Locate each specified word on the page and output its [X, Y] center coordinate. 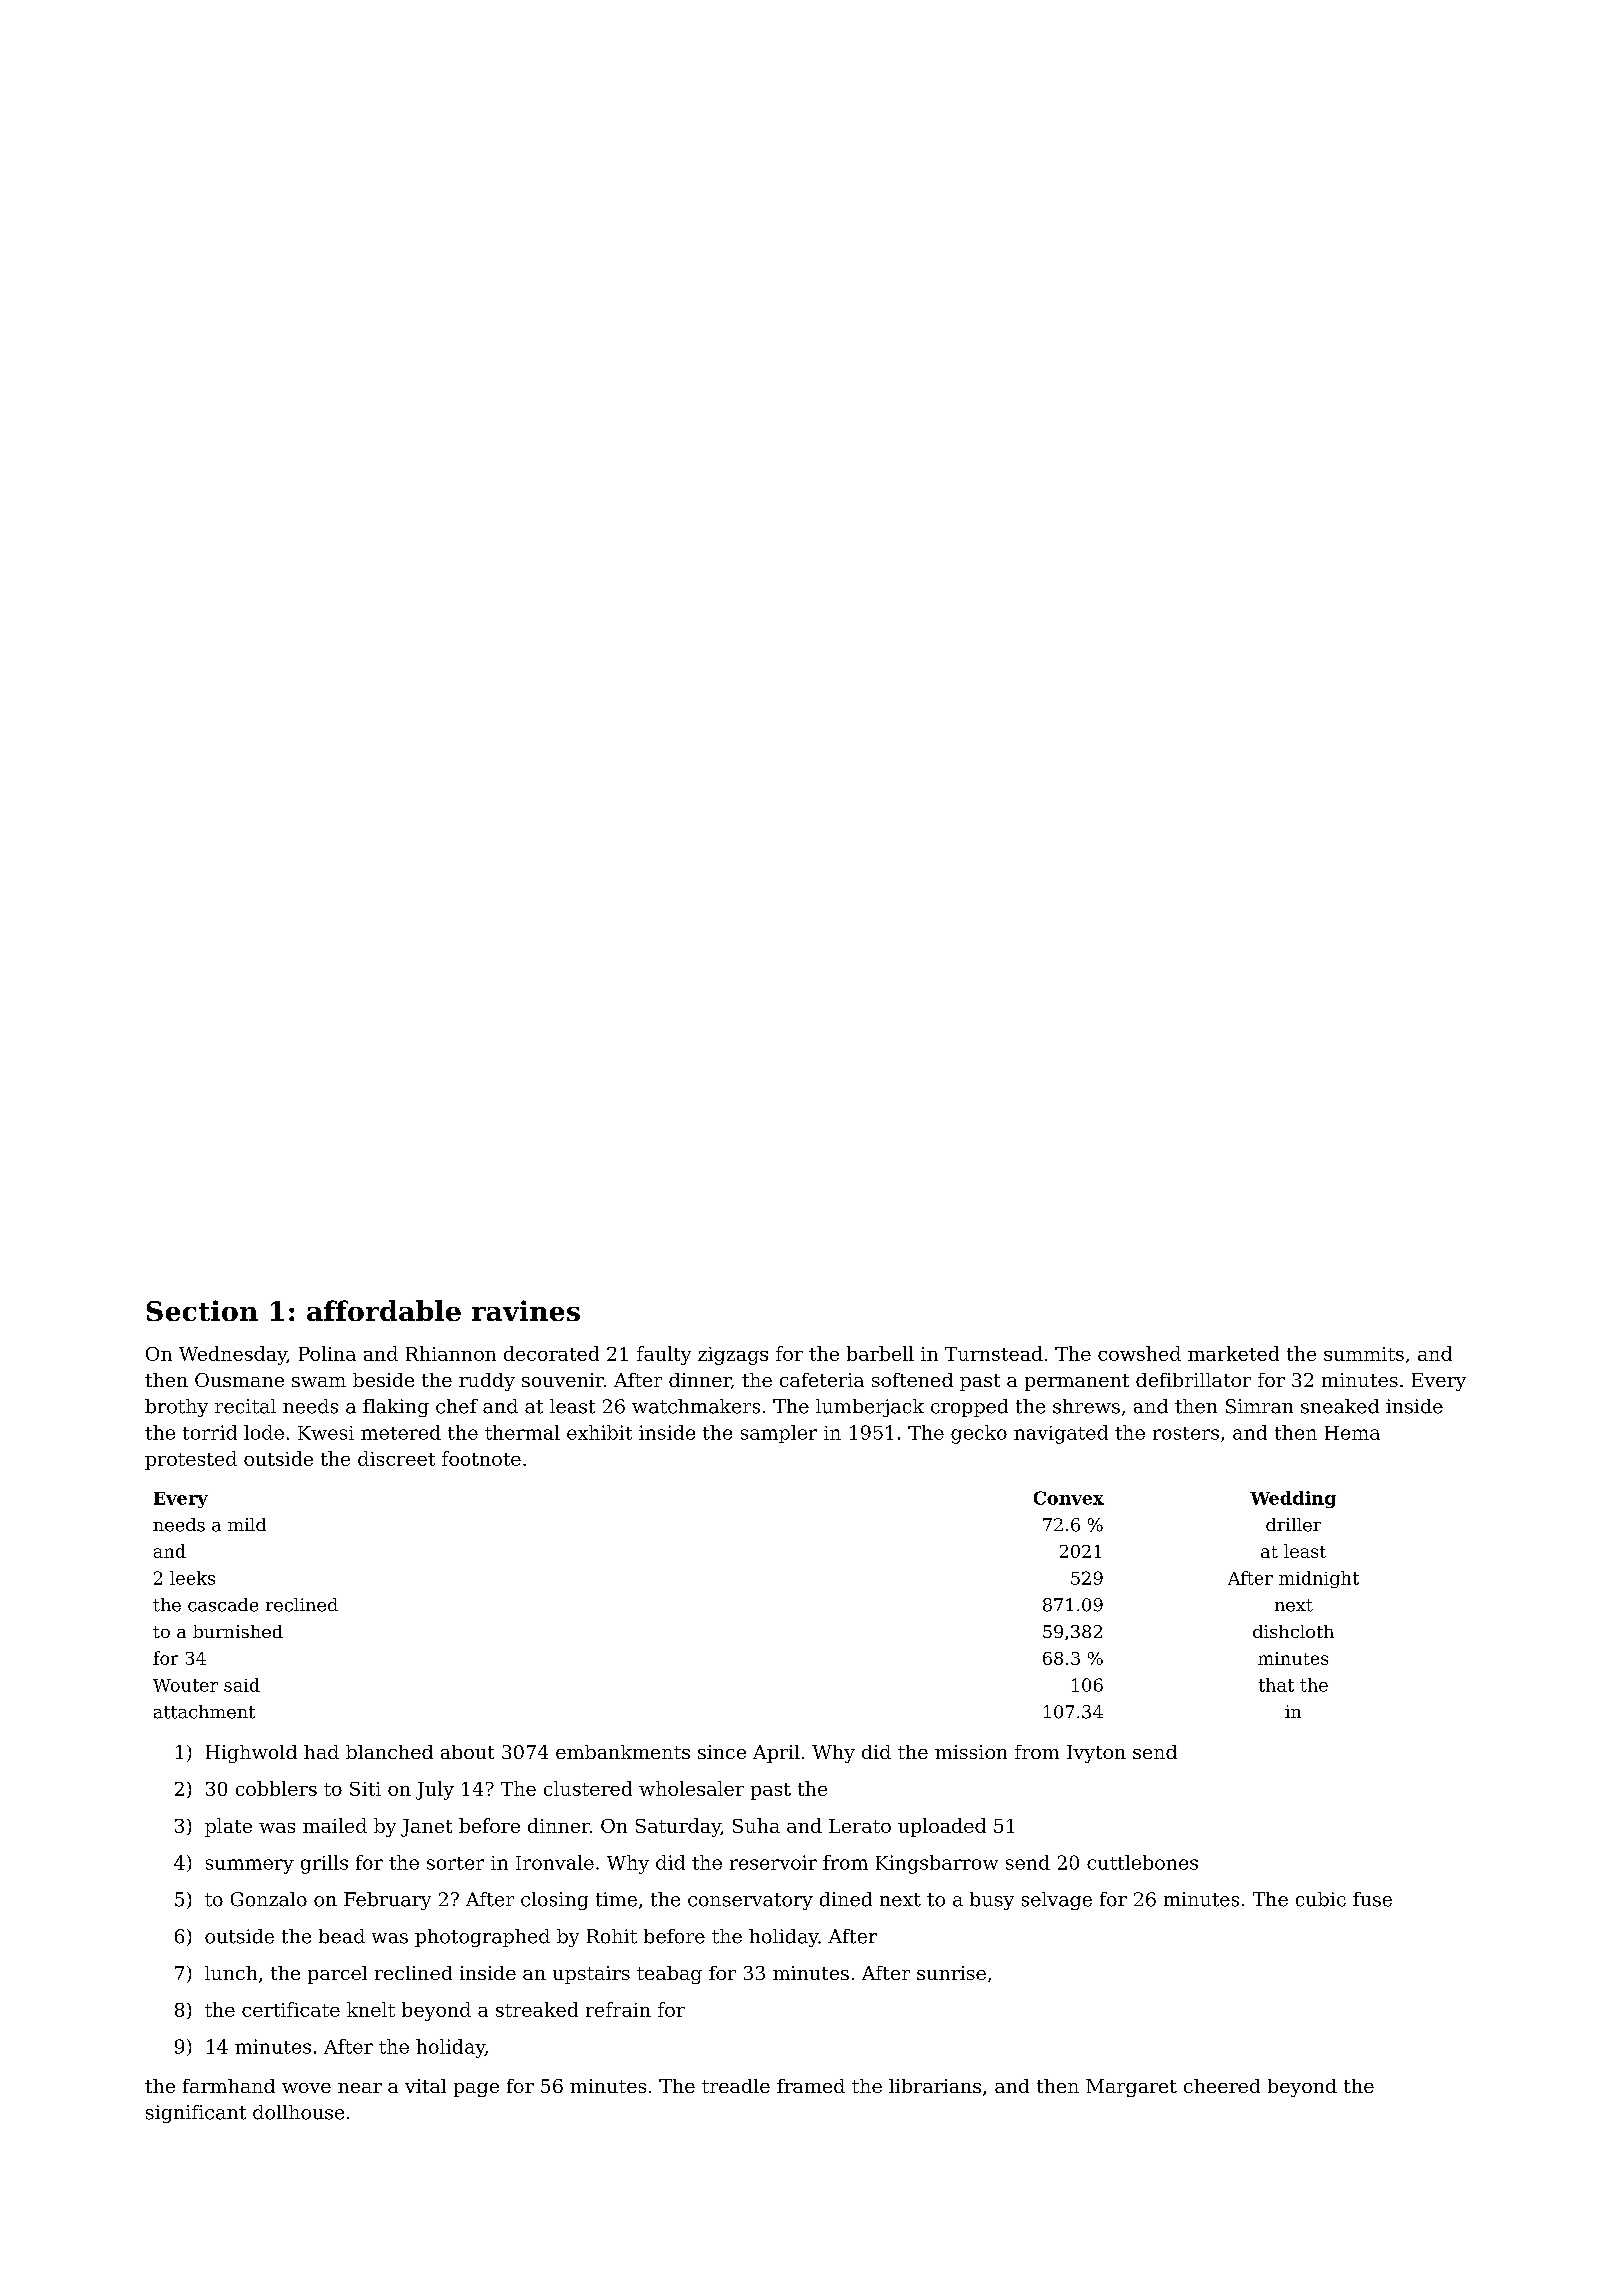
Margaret [1131, 2088]
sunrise [951, 1973]
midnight [1319, 1579]
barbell [880, 1353]
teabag [669, 1975]
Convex [1069, 1498]
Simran [1259, 1406]
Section [202, 1310]
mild [247, 1524]
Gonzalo [269, 1899]
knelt [371, 2009]
